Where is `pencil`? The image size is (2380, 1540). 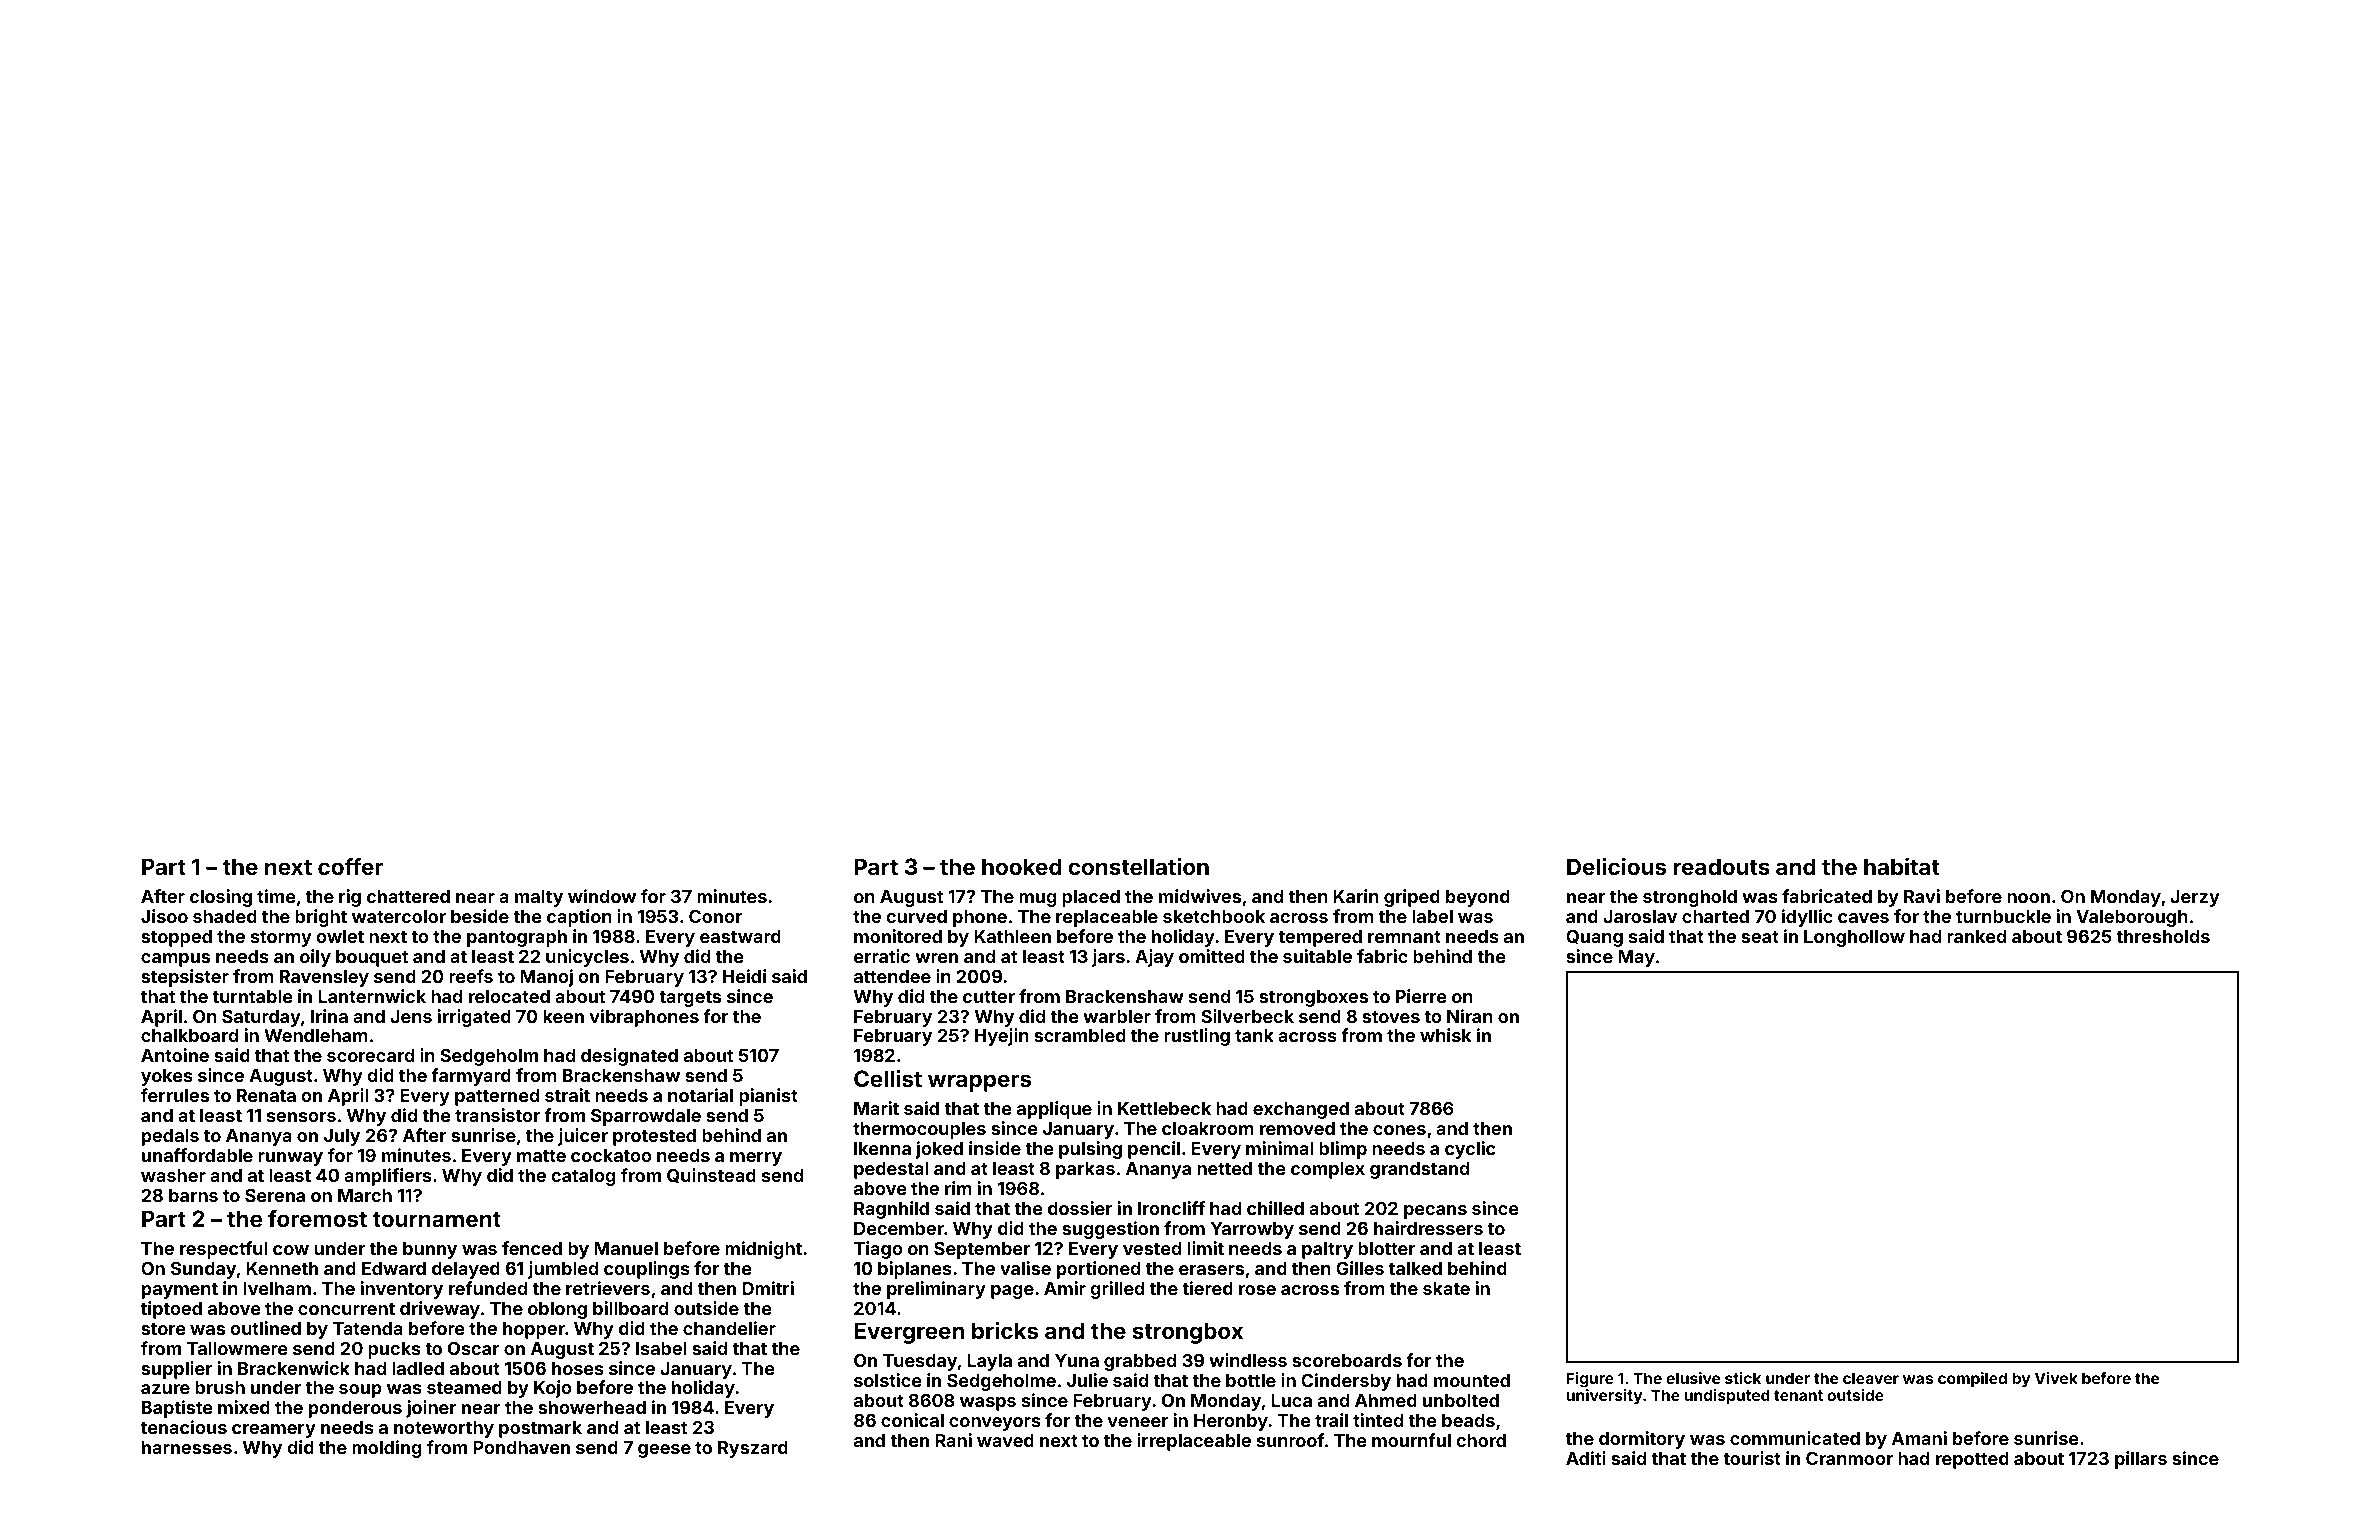
pencil is located at coordinates (1154, 1150).
